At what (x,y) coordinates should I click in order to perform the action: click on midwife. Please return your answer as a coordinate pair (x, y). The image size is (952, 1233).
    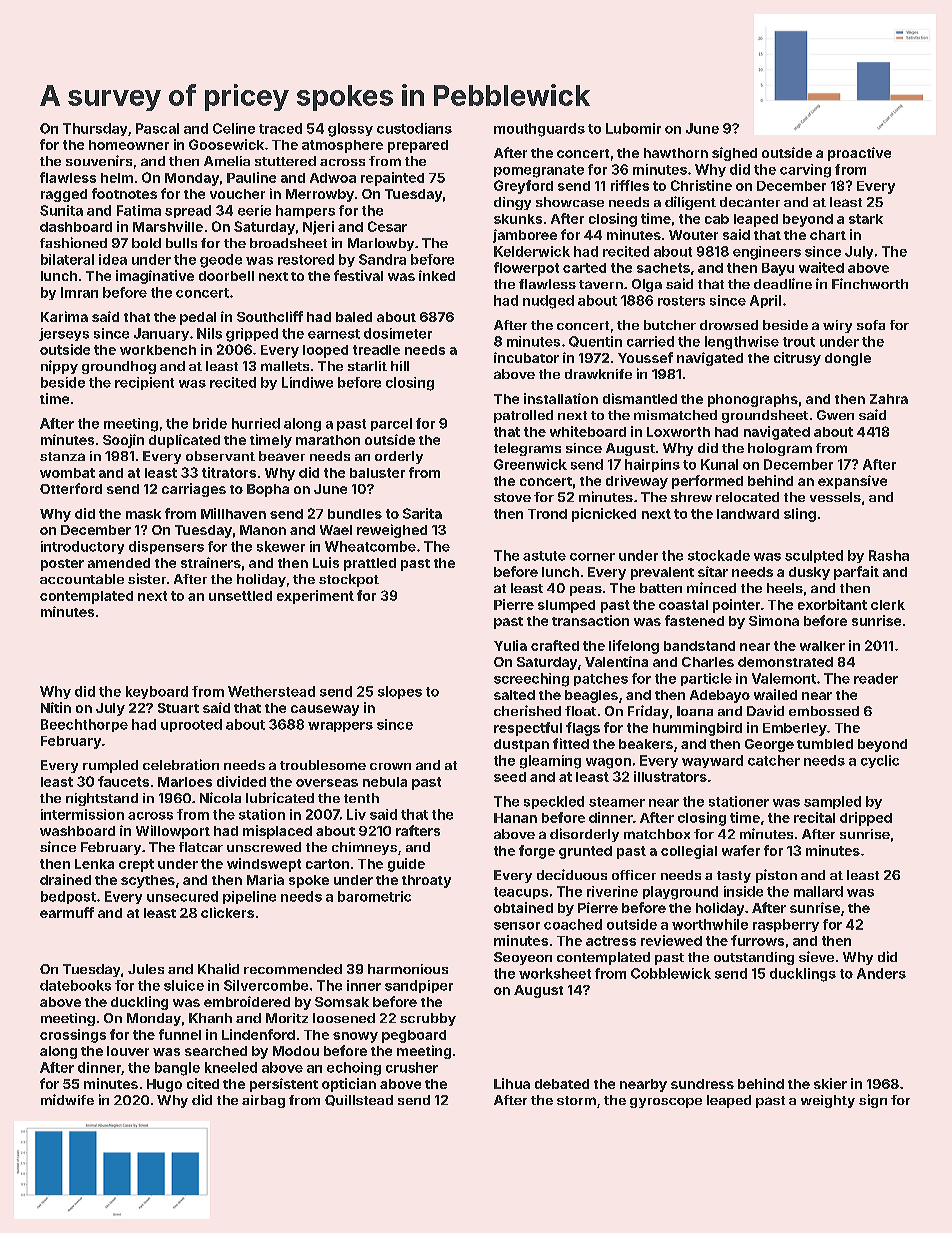
    Looking at the image, I should click on (67, 1099).
